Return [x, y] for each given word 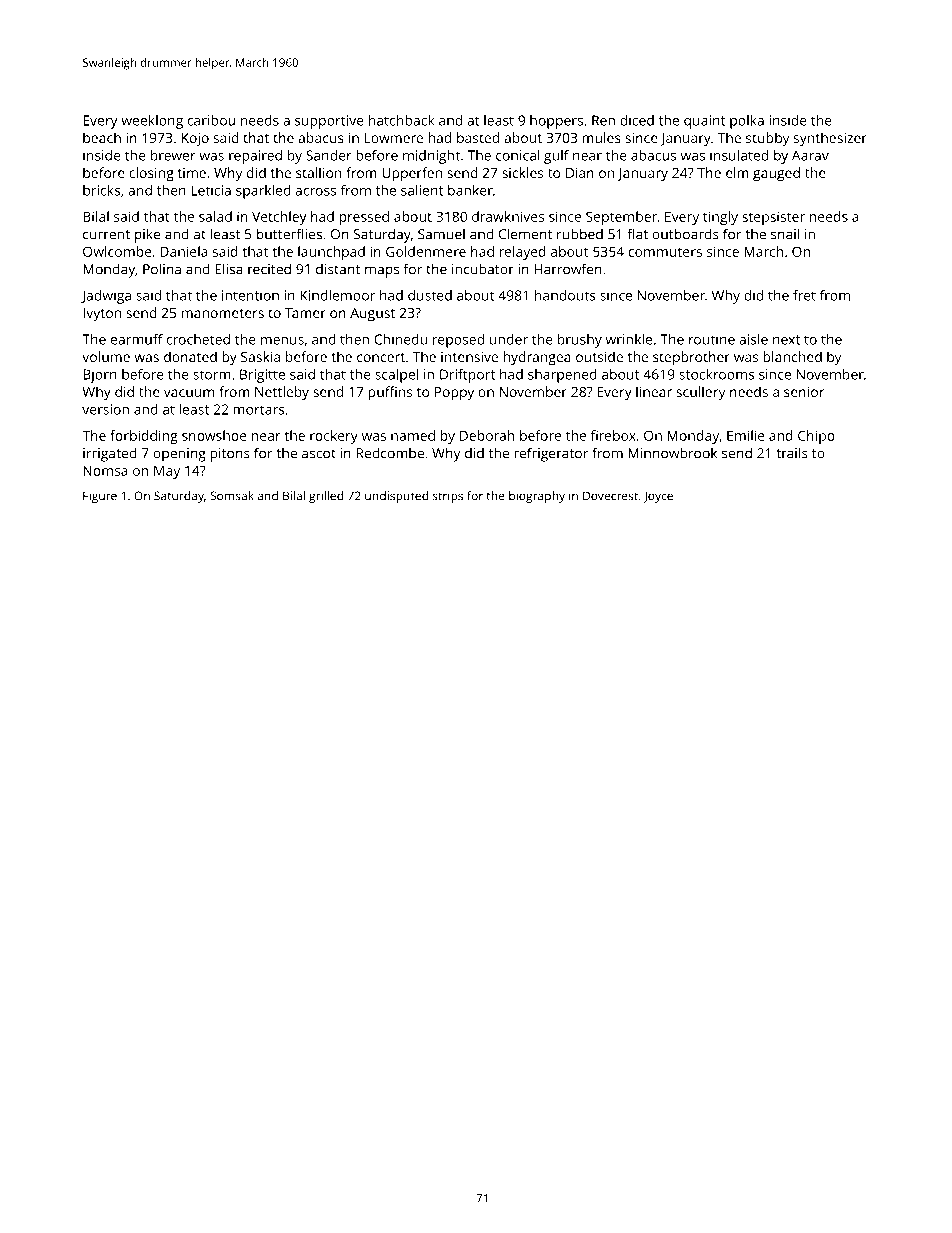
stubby [767, 139]
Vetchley [279, 218]
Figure [100, 497]
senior [804, 392]
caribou [211, 120]
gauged [776, 174]
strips [448, 497]
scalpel [396, 376]
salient [422, 190]
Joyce [658, 497]
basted [478, 137]
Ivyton [102, 315]
